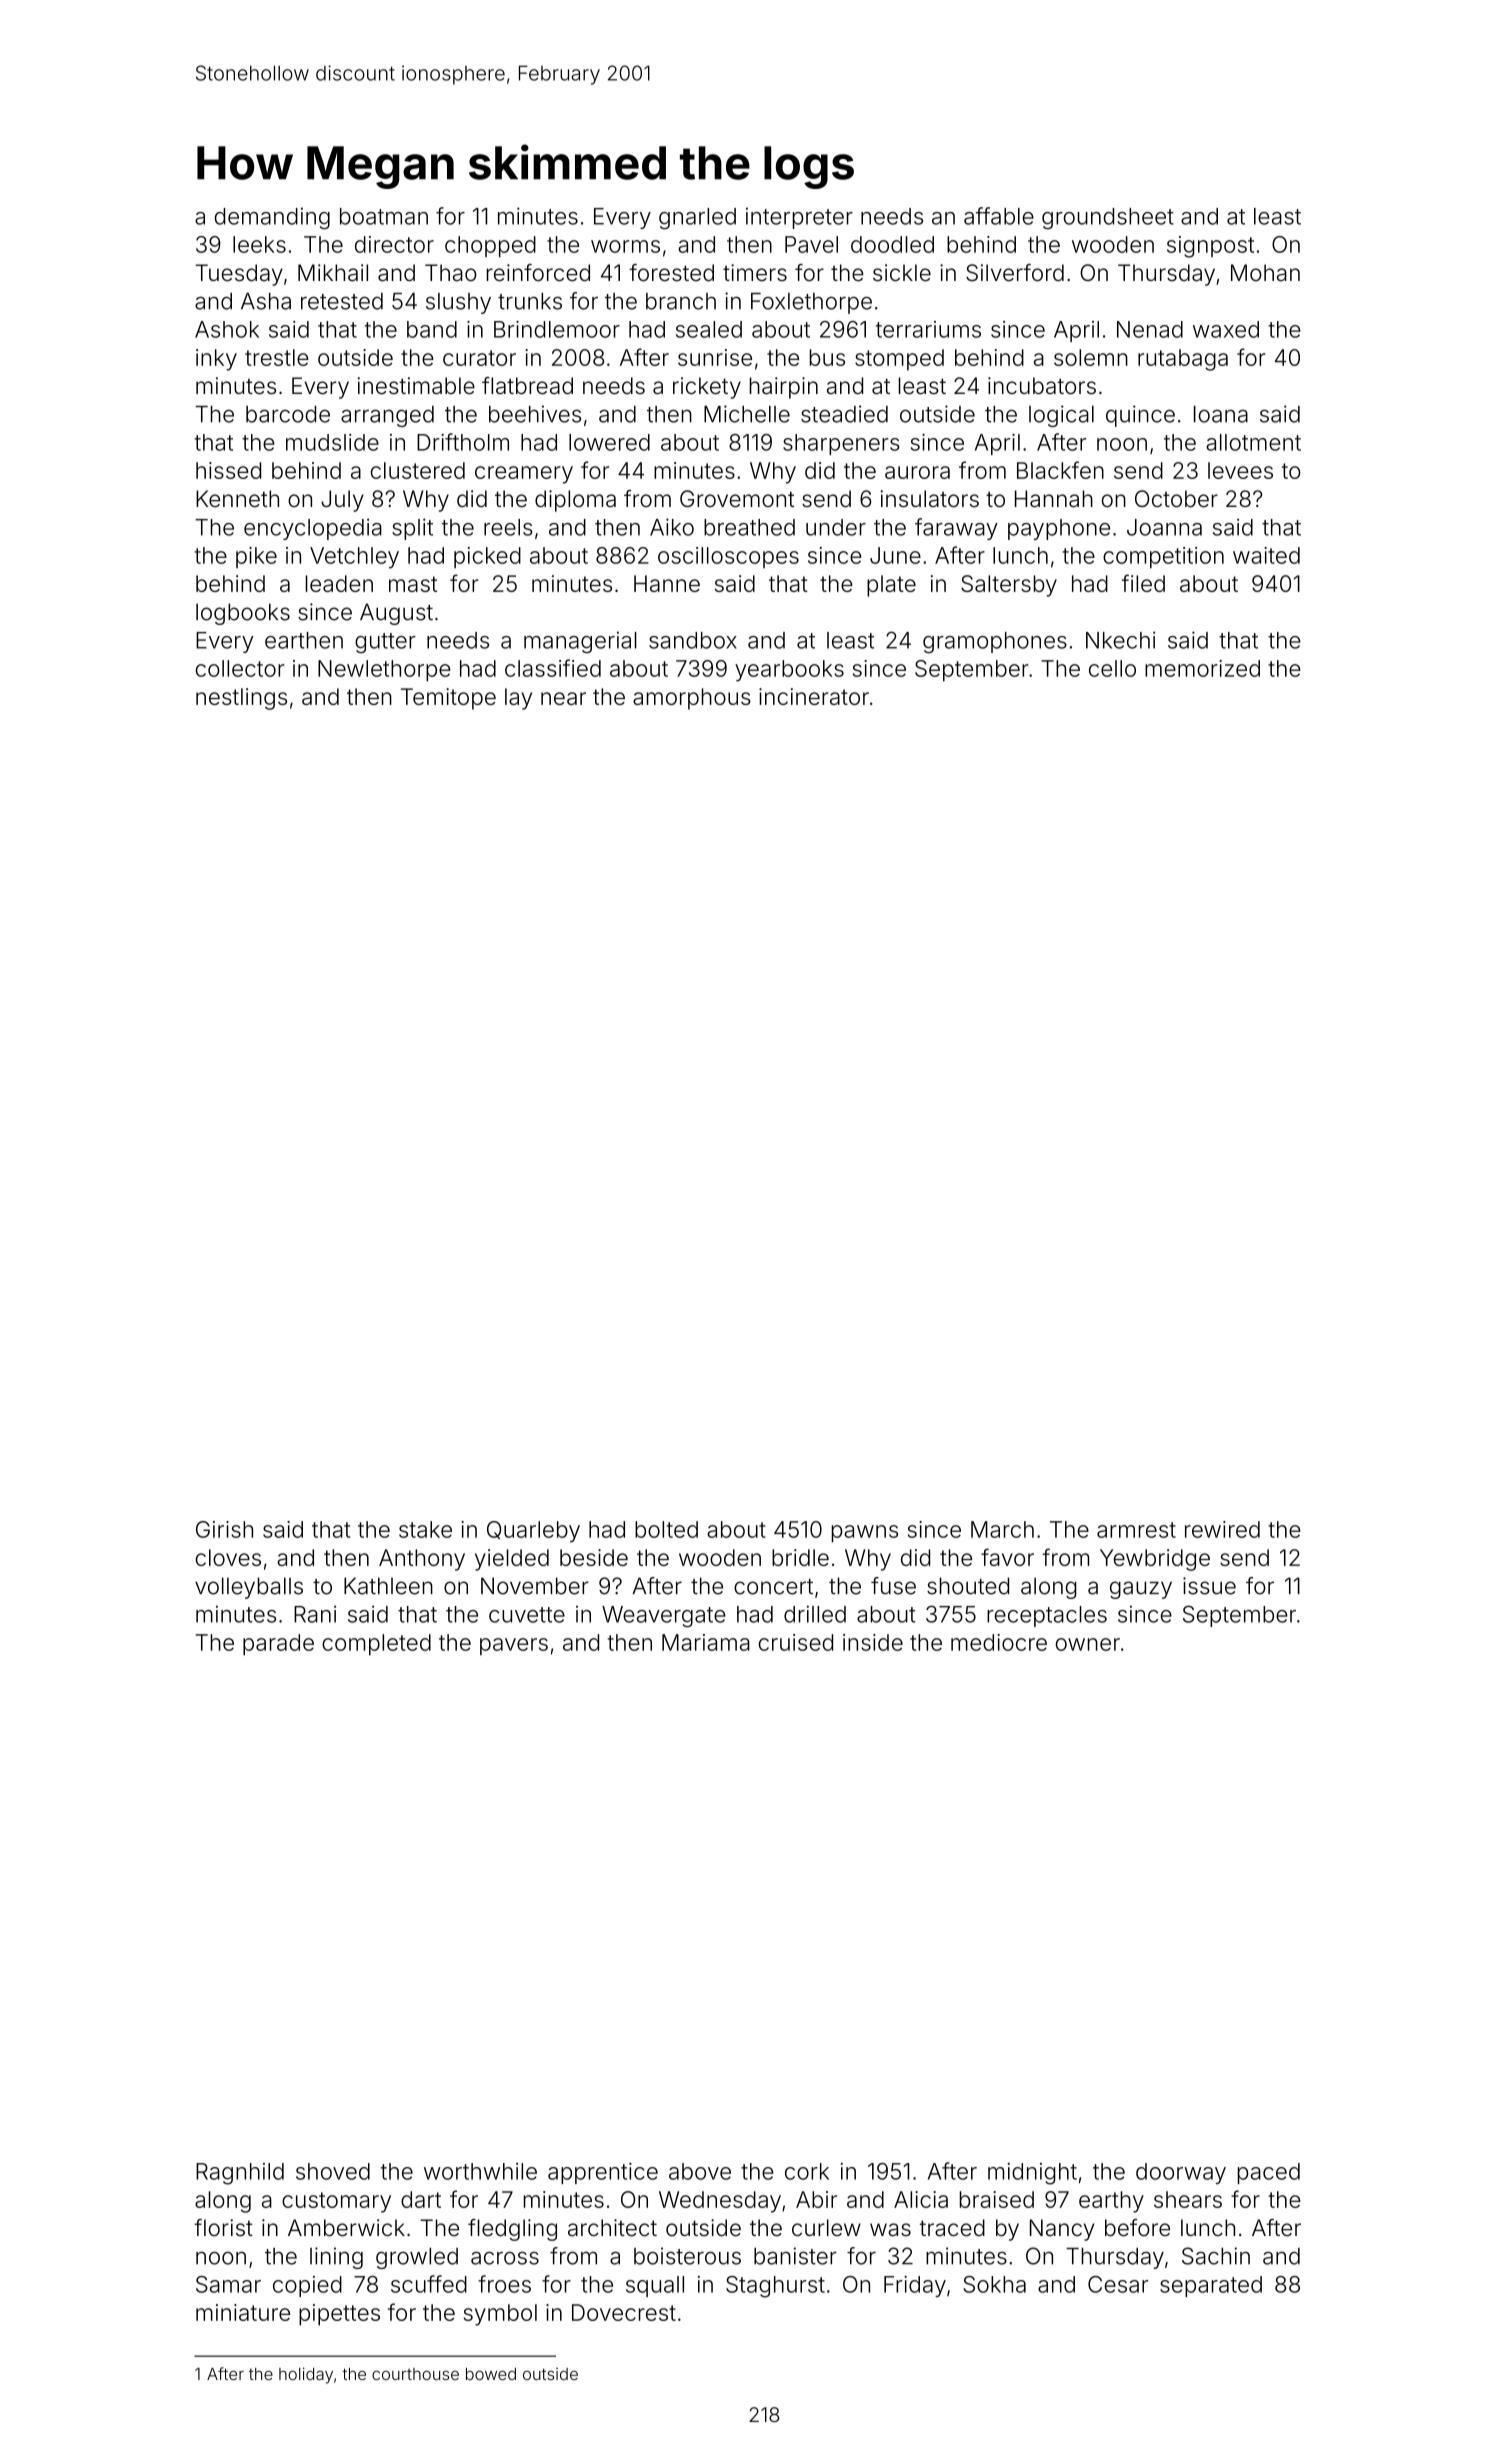 The image size is (1496, 2464). Describe the element at coordinates (697, 219) in the screenshot. I see `gnarled` at that location.
